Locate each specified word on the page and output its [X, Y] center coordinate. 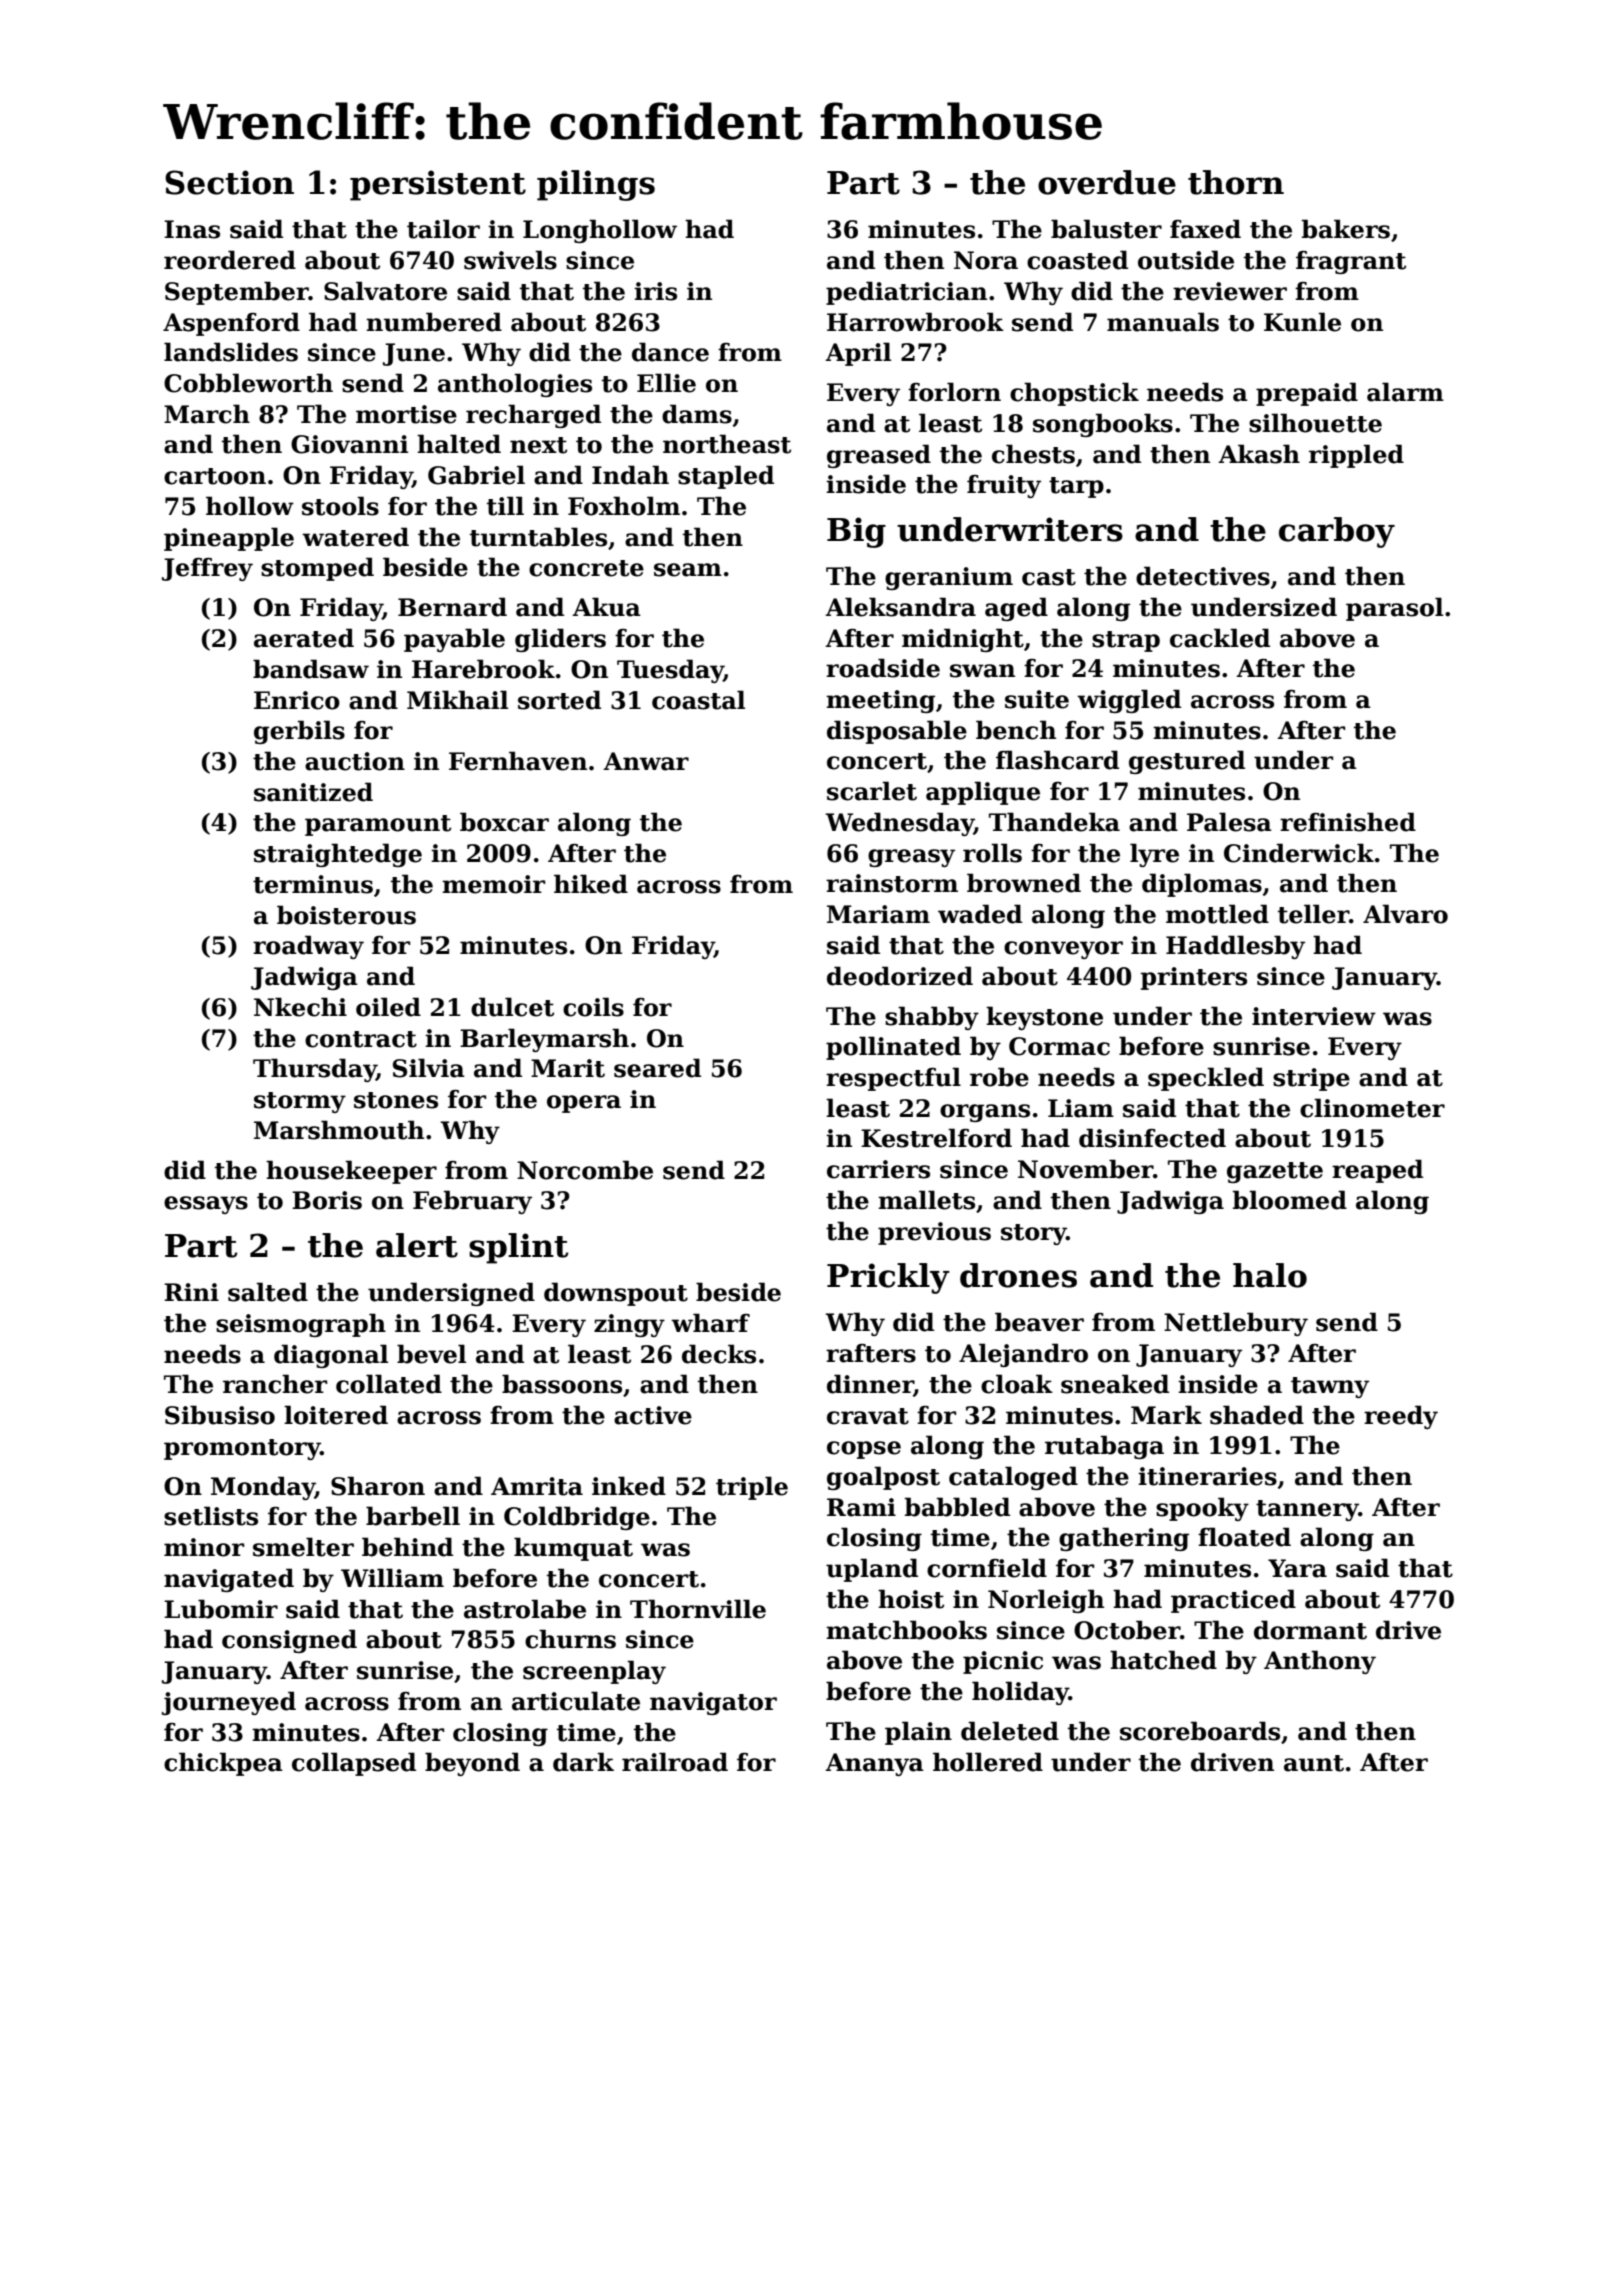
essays [206, 1205]
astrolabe [525, 1609]
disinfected [1152, 1138]
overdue [1107, 182]
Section [229, 182]
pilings [596, 185]
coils [593, 1007]
